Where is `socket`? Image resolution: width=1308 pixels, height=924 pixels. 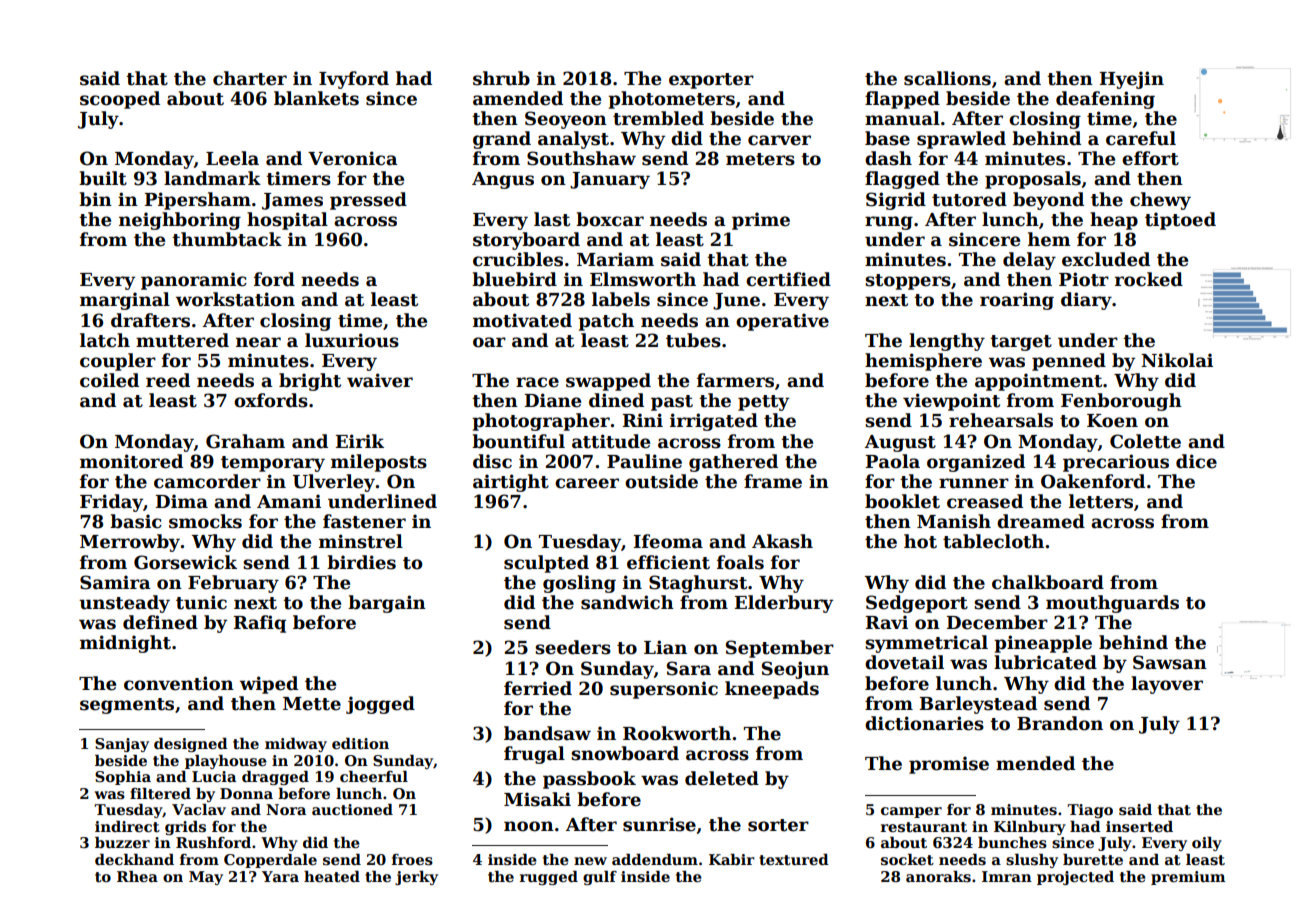 socket is located at coordinates (907, 859).
